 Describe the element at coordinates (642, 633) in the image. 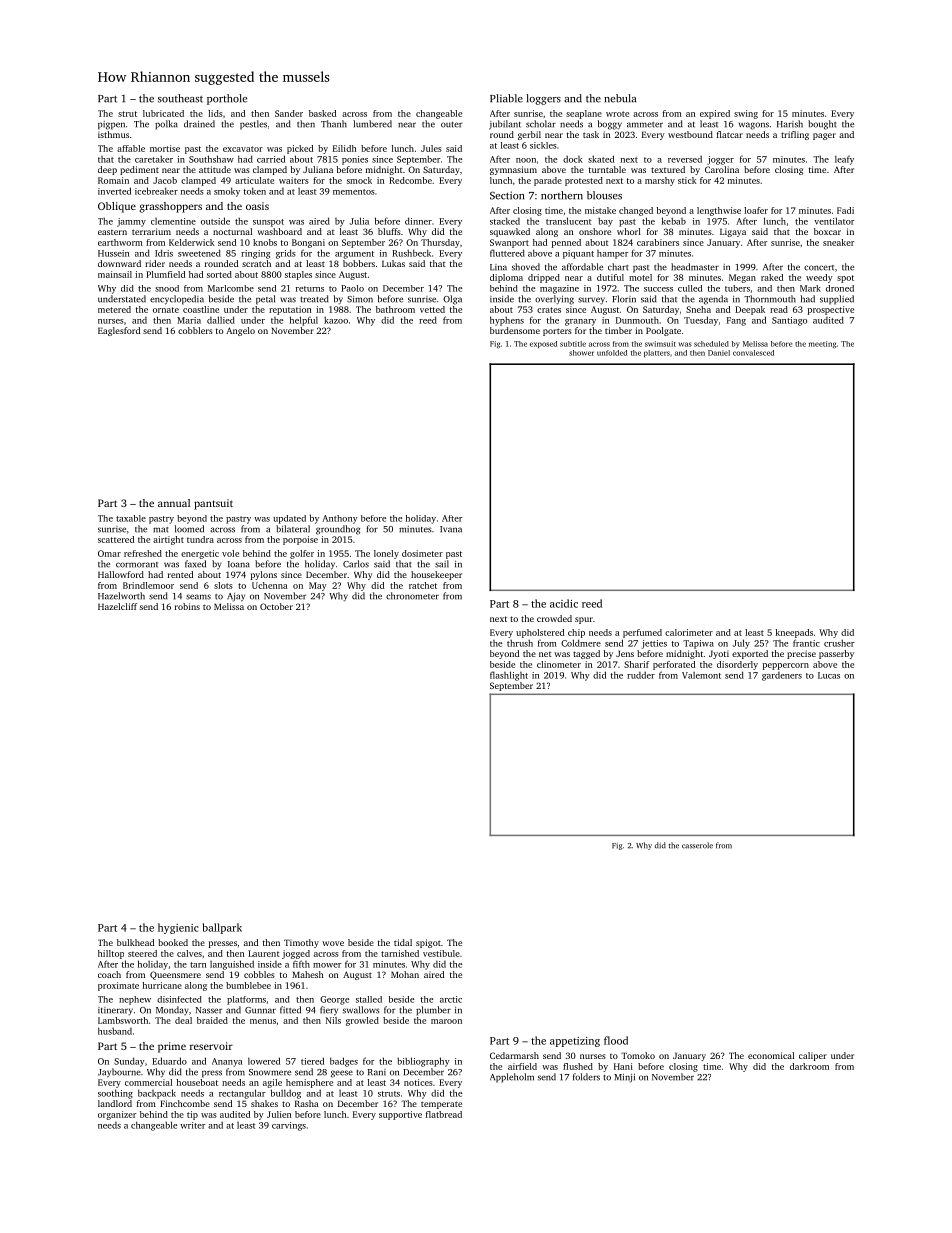

I see `perfumed` at that location.
